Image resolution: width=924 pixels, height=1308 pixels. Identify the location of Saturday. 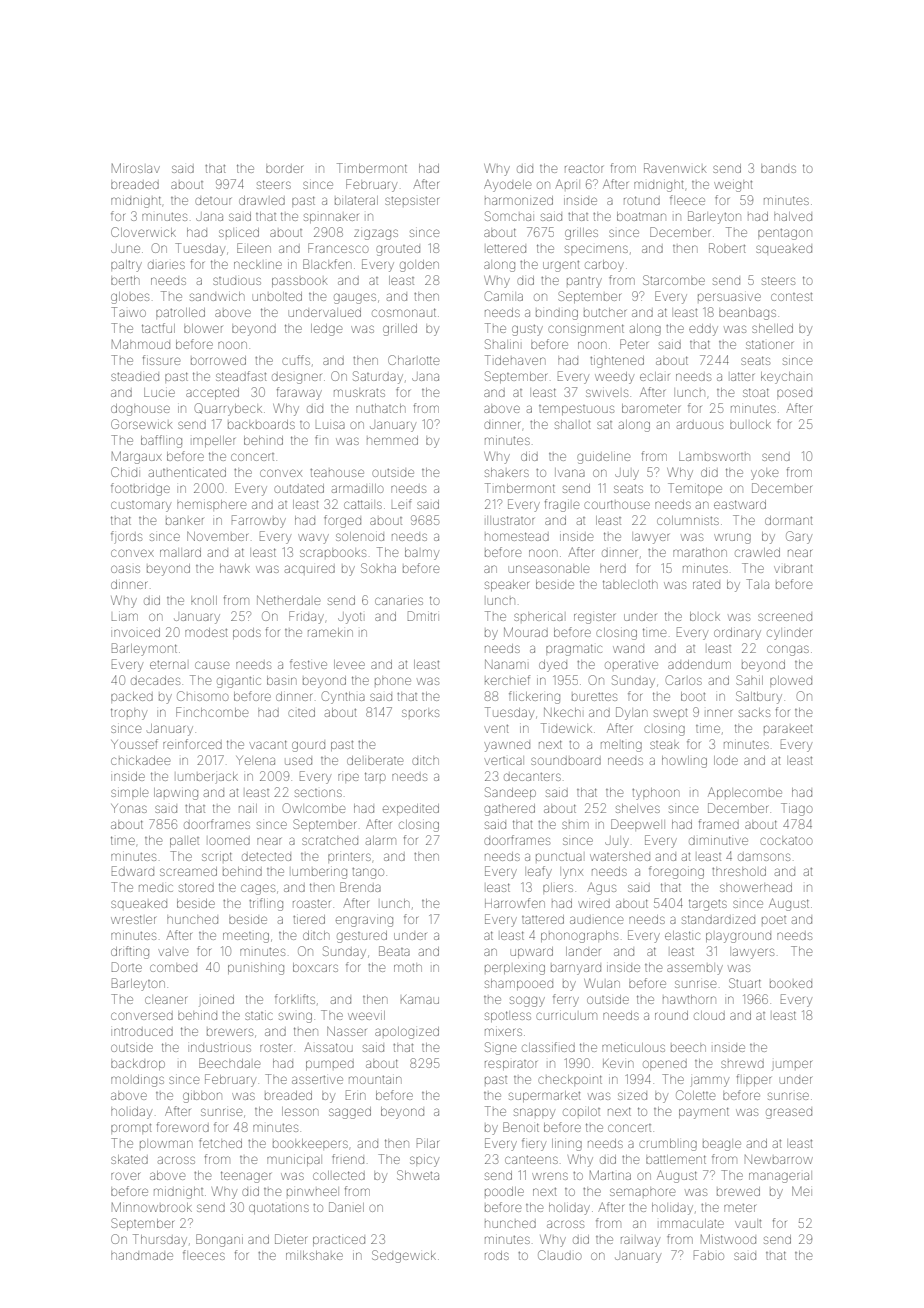
(378, 377).
